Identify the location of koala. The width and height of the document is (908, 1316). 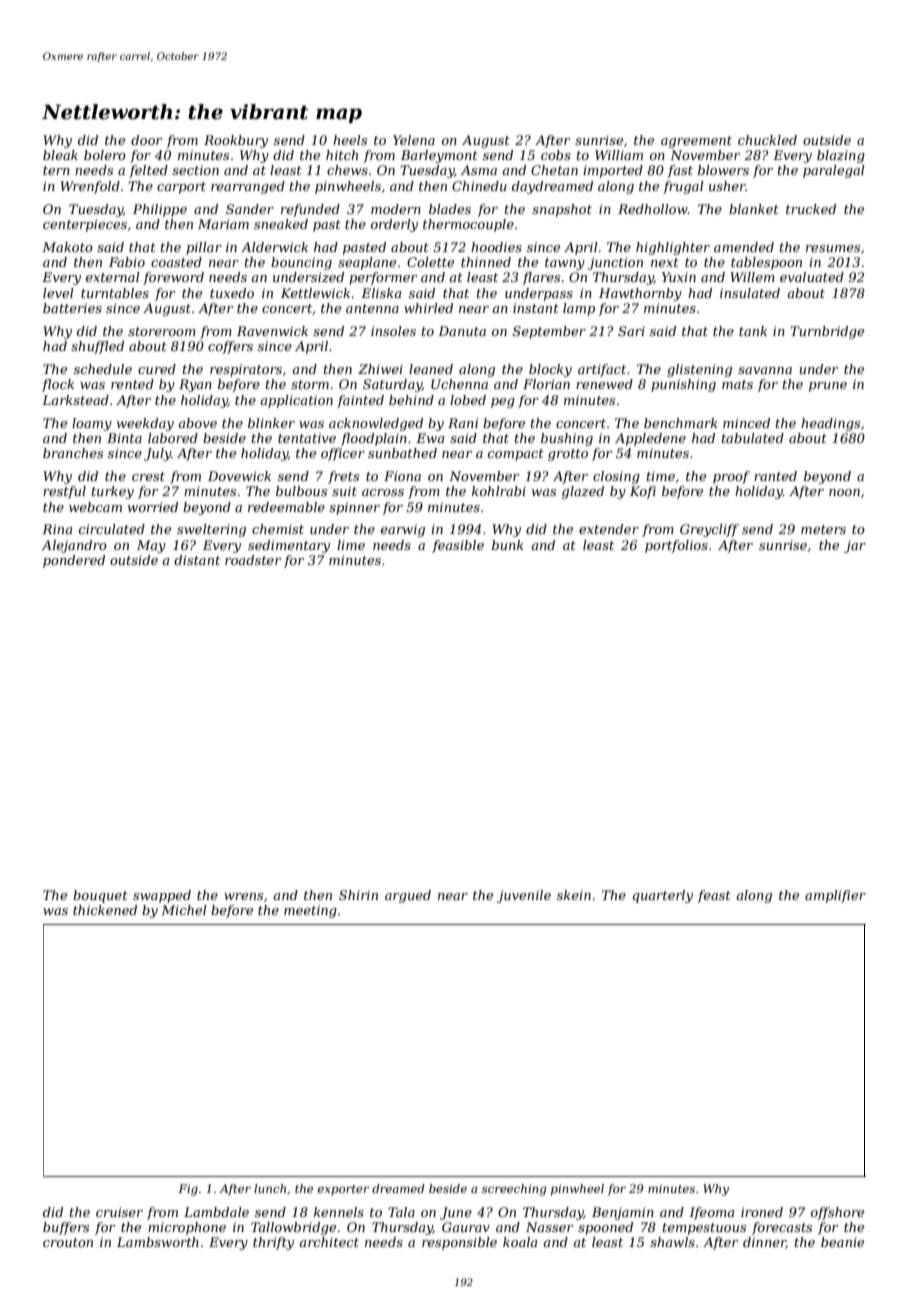
(520, 1242).
